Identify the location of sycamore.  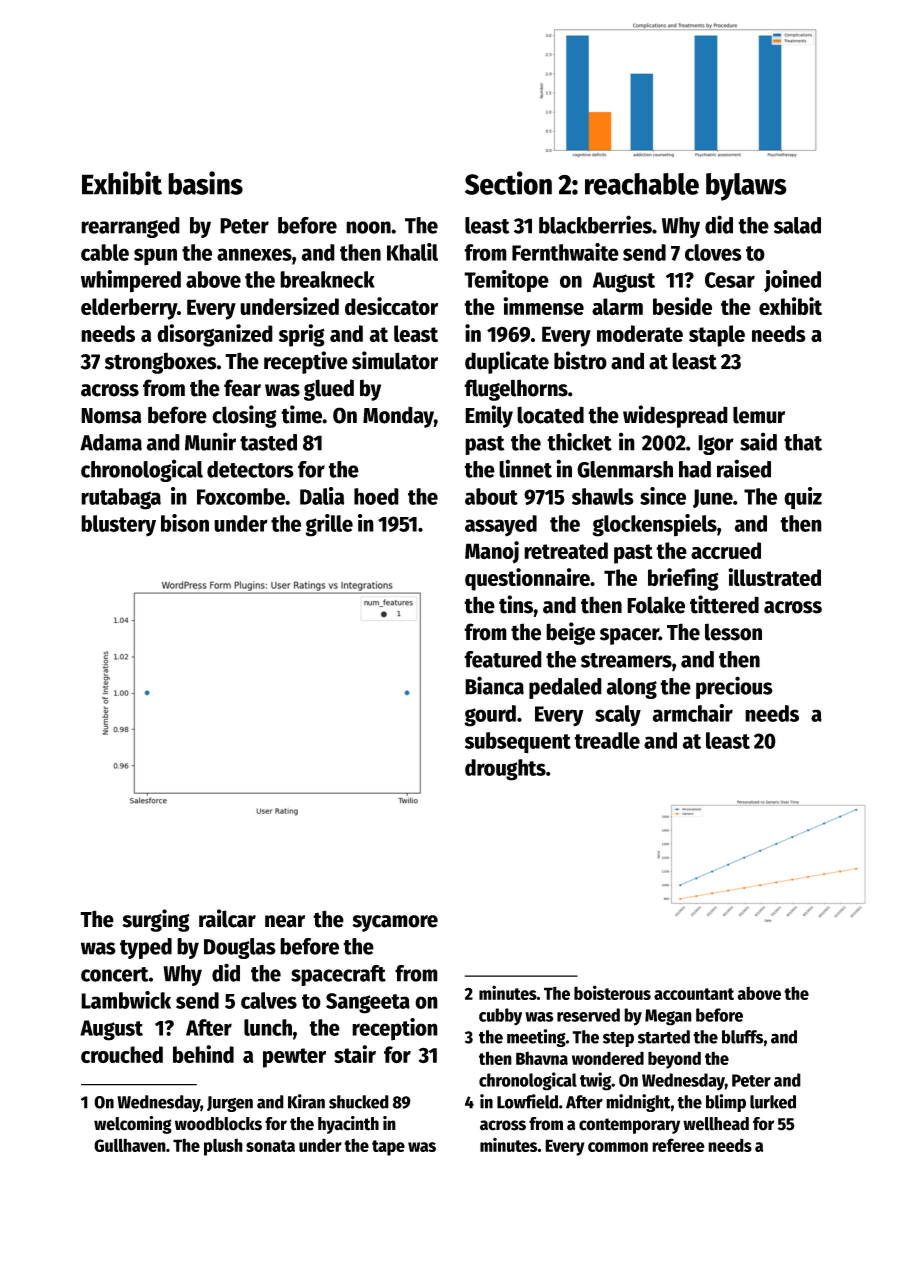
(395, 923).
